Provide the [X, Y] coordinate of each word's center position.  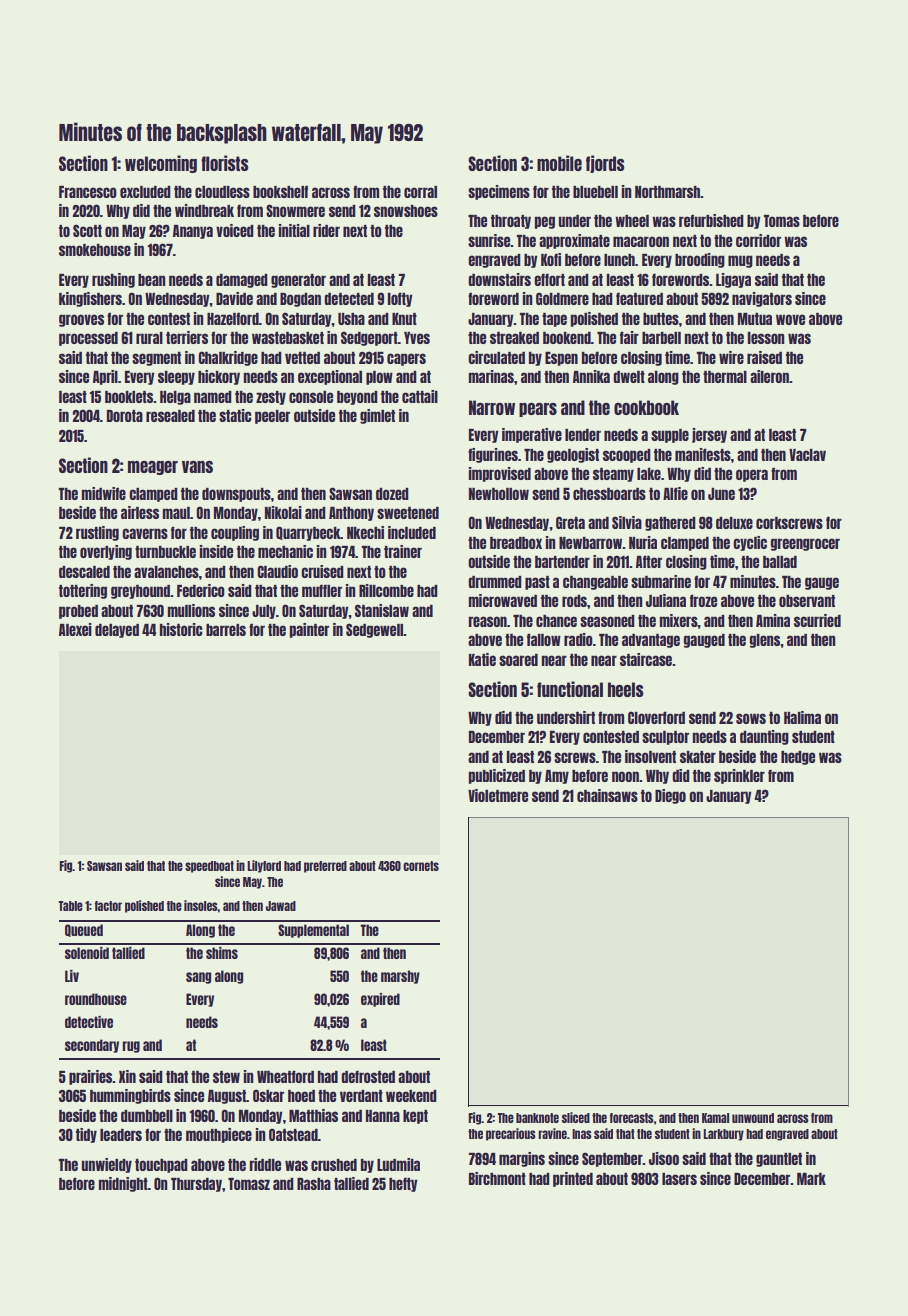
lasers [679, 1179]
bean [152, 280]
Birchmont [497, 1178]
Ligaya [733, 280]
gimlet [377, 416]
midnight [123, 1184]
